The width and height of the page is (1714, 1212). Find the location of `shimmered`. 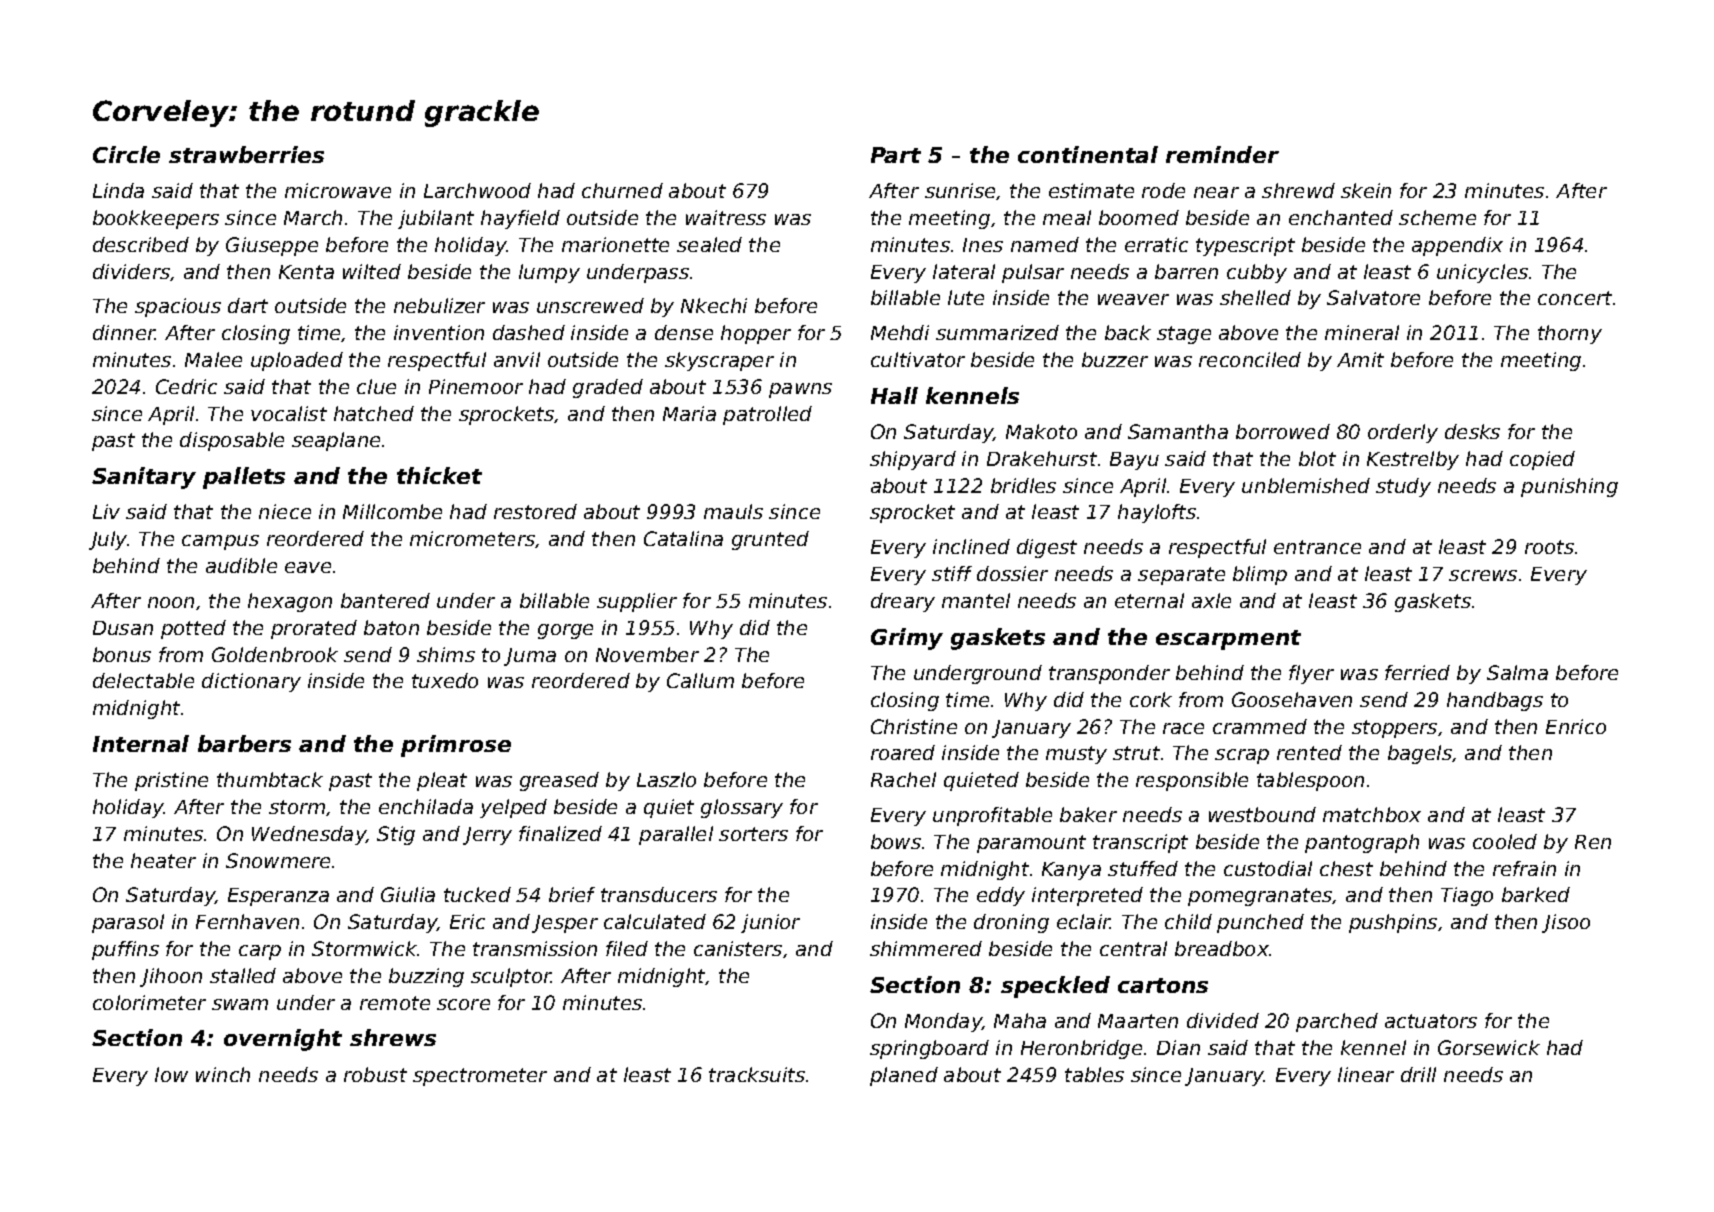

shimmered is located at coordinates (926, 948).
